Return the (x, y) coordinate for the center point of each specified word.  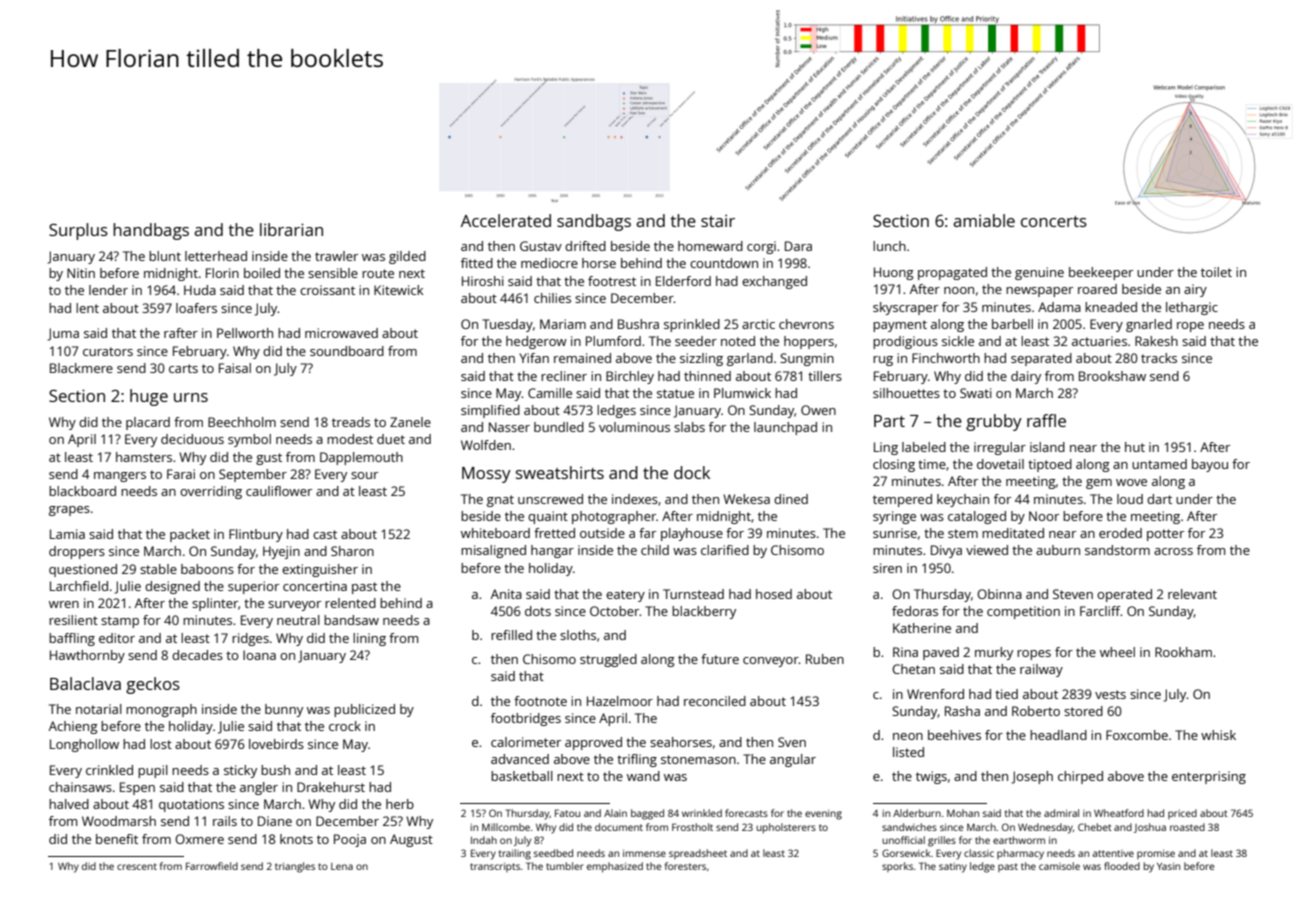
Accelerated (506, 220)
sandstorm (1117, 550)
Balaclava (85, 683)
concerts (1054, 221)
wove (1131, 482)
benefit (117, 839)
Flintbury (256, 535)
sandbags (594, 222)
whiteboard (495, 533)
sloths (578, 635)
